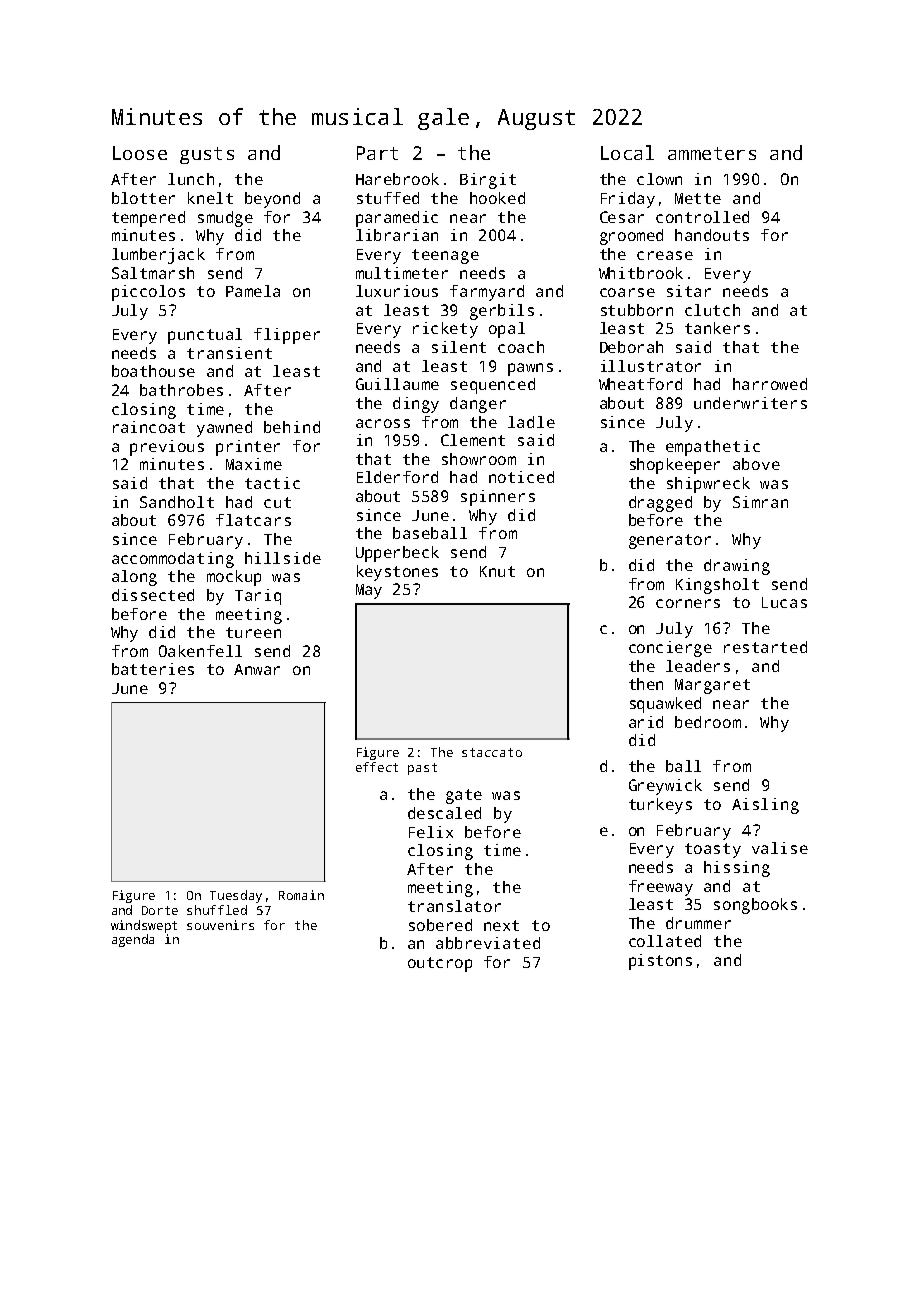 This image has width=924, height=1308. Describe the element at coordinates (737, 567) in the image. I see `drawing` at that location.
